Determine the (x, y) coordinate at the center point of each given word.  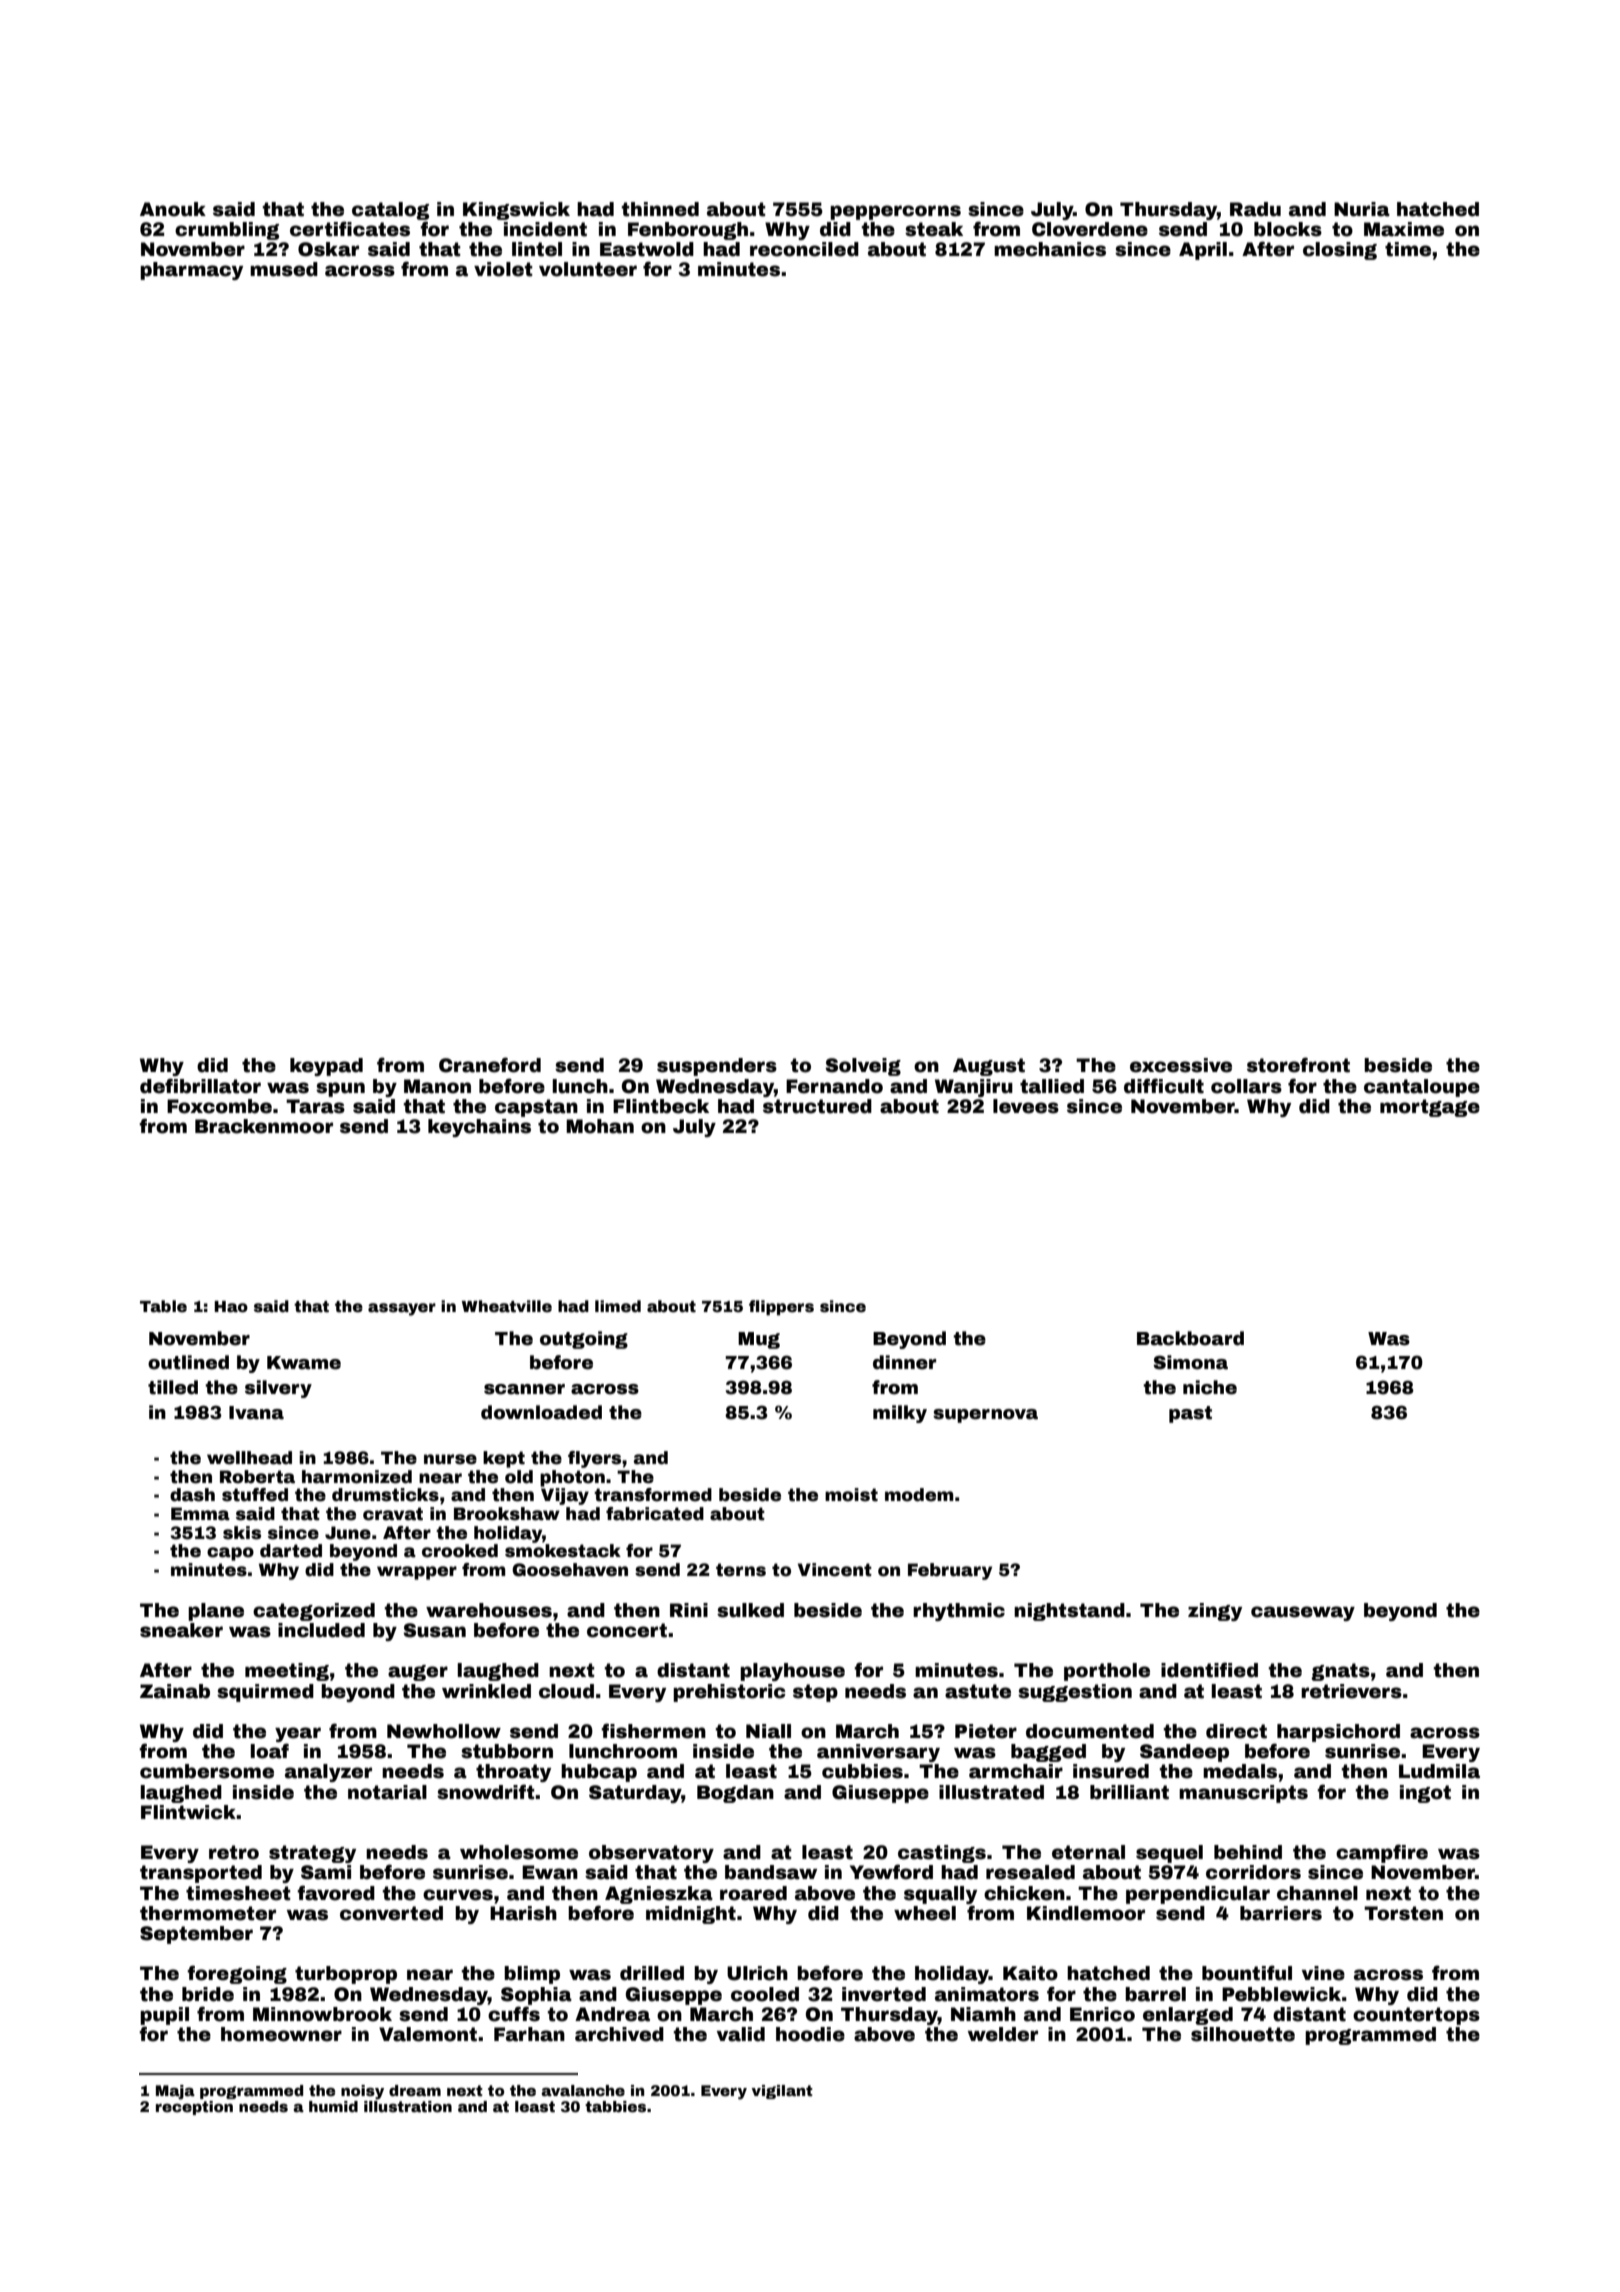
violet (503, 269)
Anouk (173, 209)
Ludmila (1439, 1771)
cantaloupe (1422, 1088)
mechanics (1050, 249)
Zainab (175, 1691)
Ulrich (757, 1973)
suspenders (717, 1067)
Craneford (490, 1065)
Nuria (1362, 209)
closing (1340, 251)
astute (978, 1691)
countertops (1416, 2016)
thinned (660, 209)
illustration (408, 2106)
